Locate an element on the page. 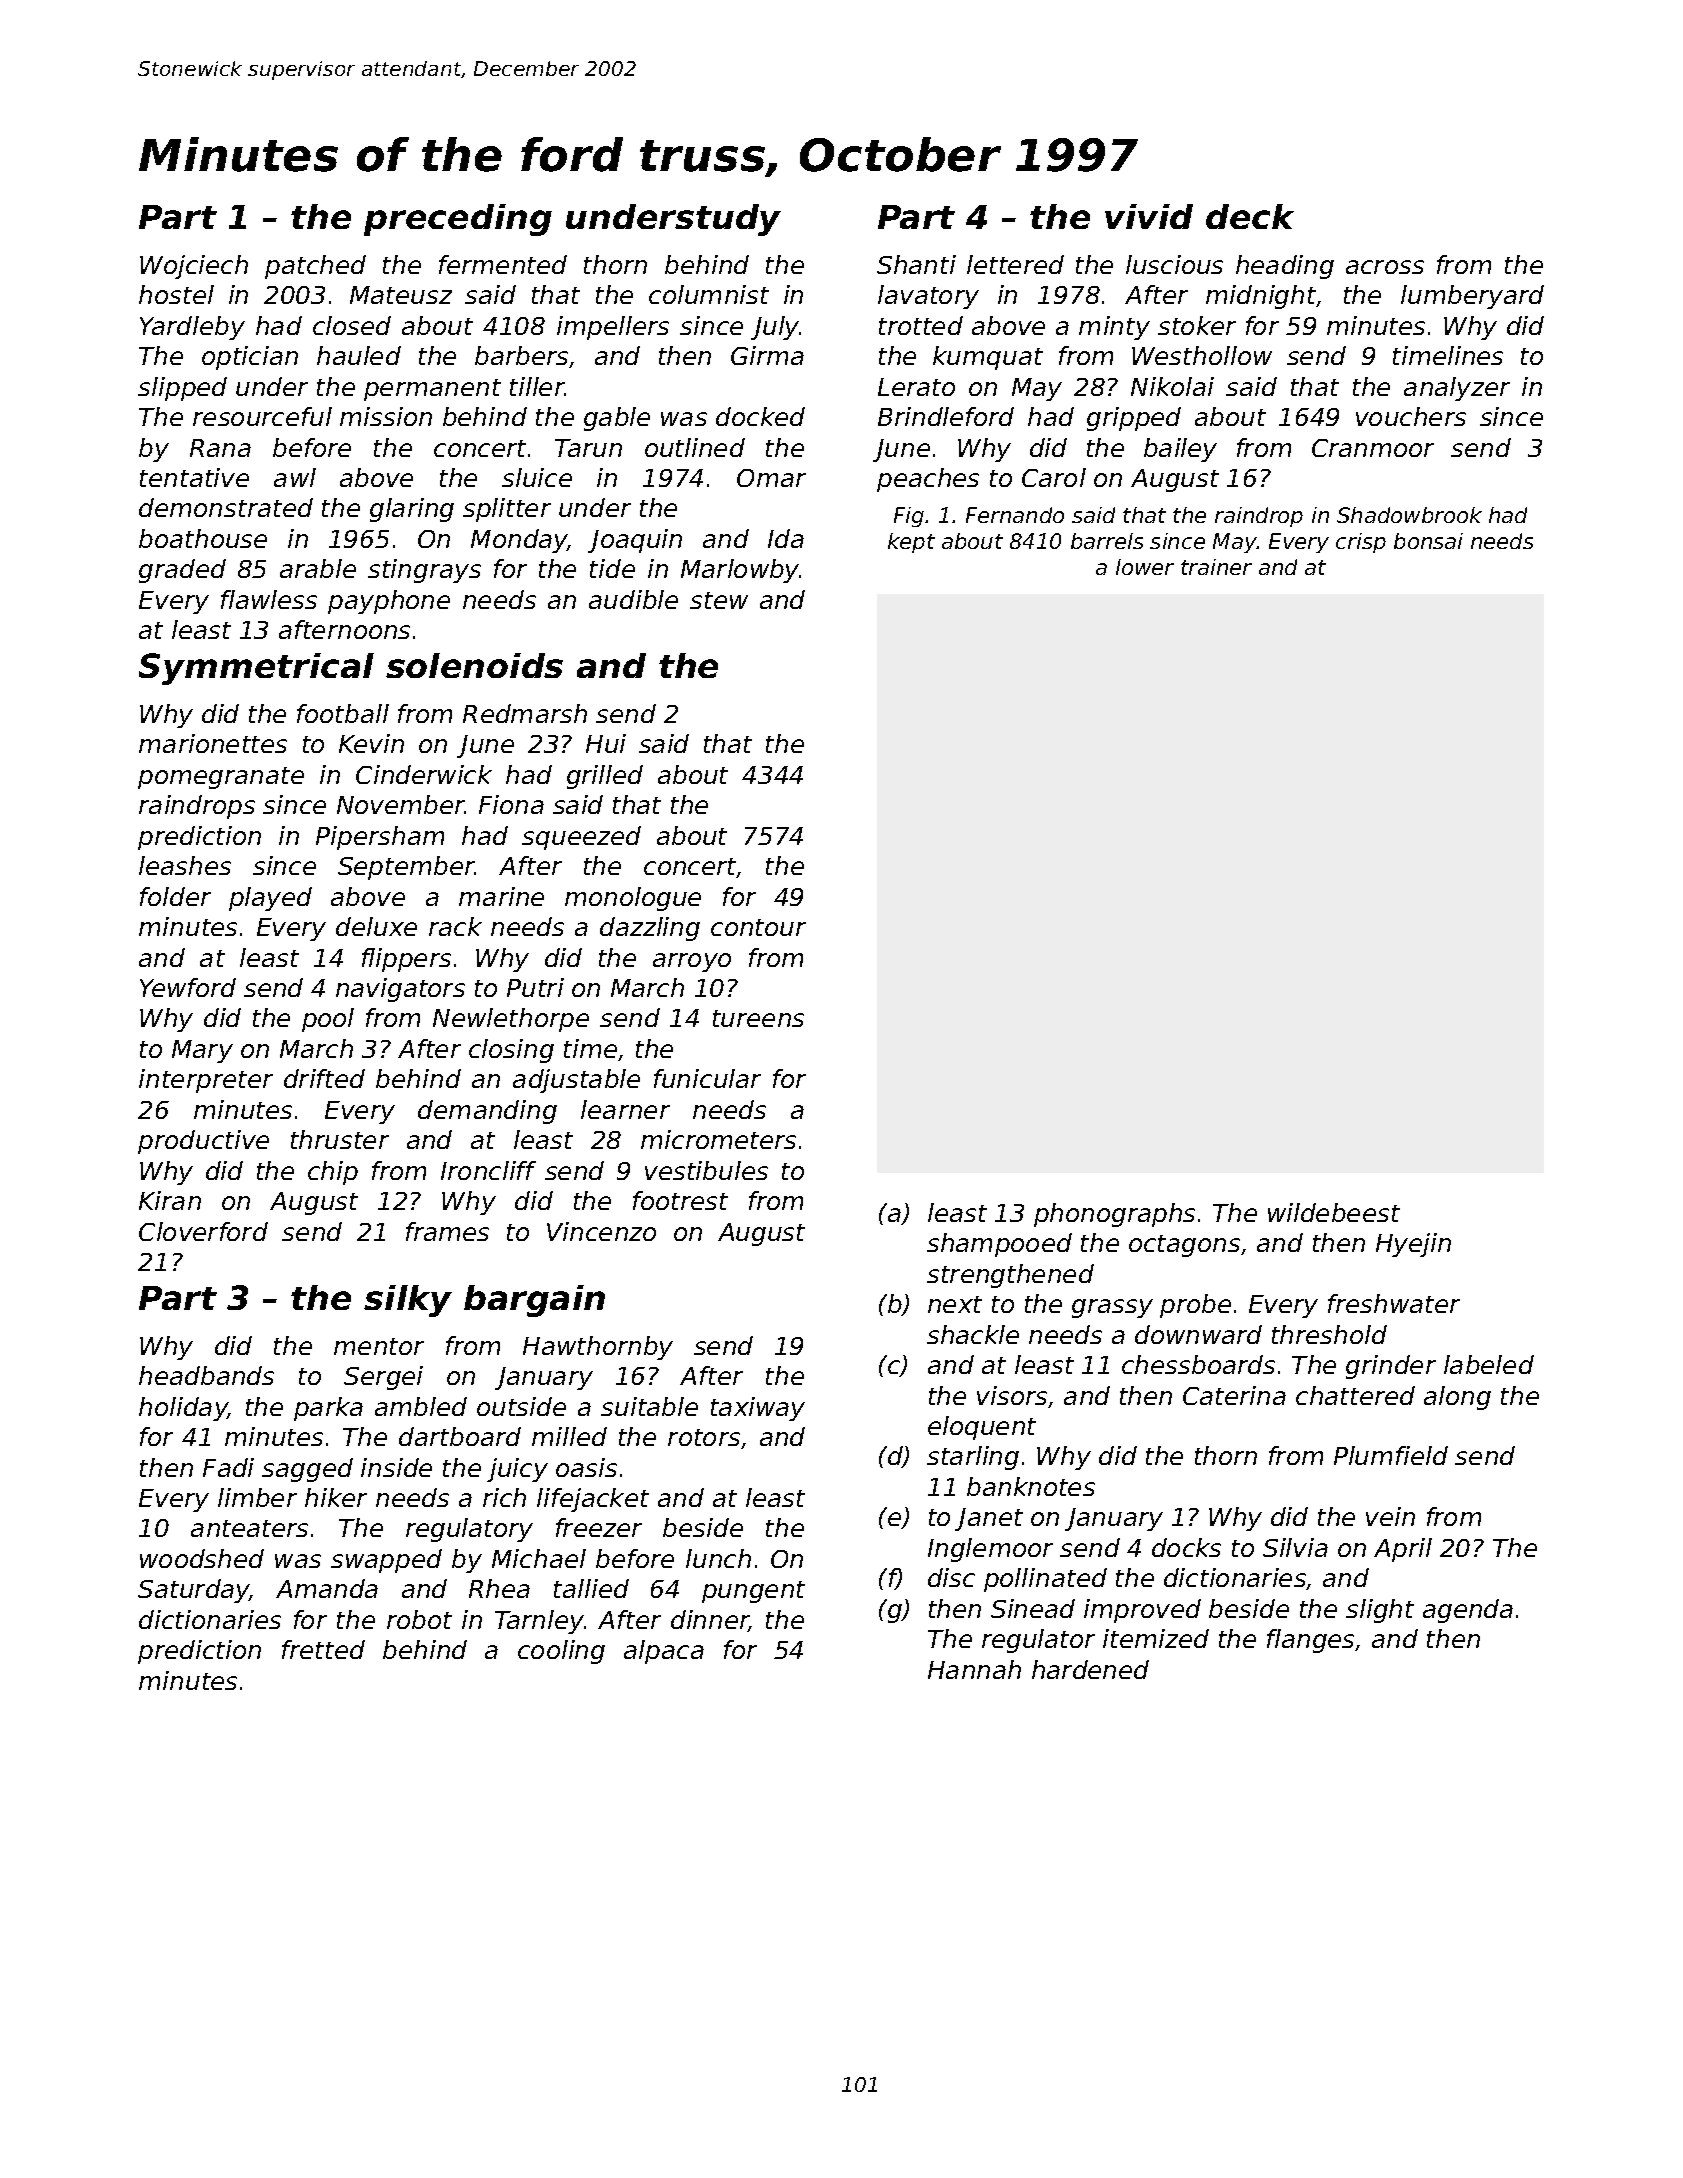 The width and height of the page is (1683, 2178). deluxe is located at coordinates (376, 926).
